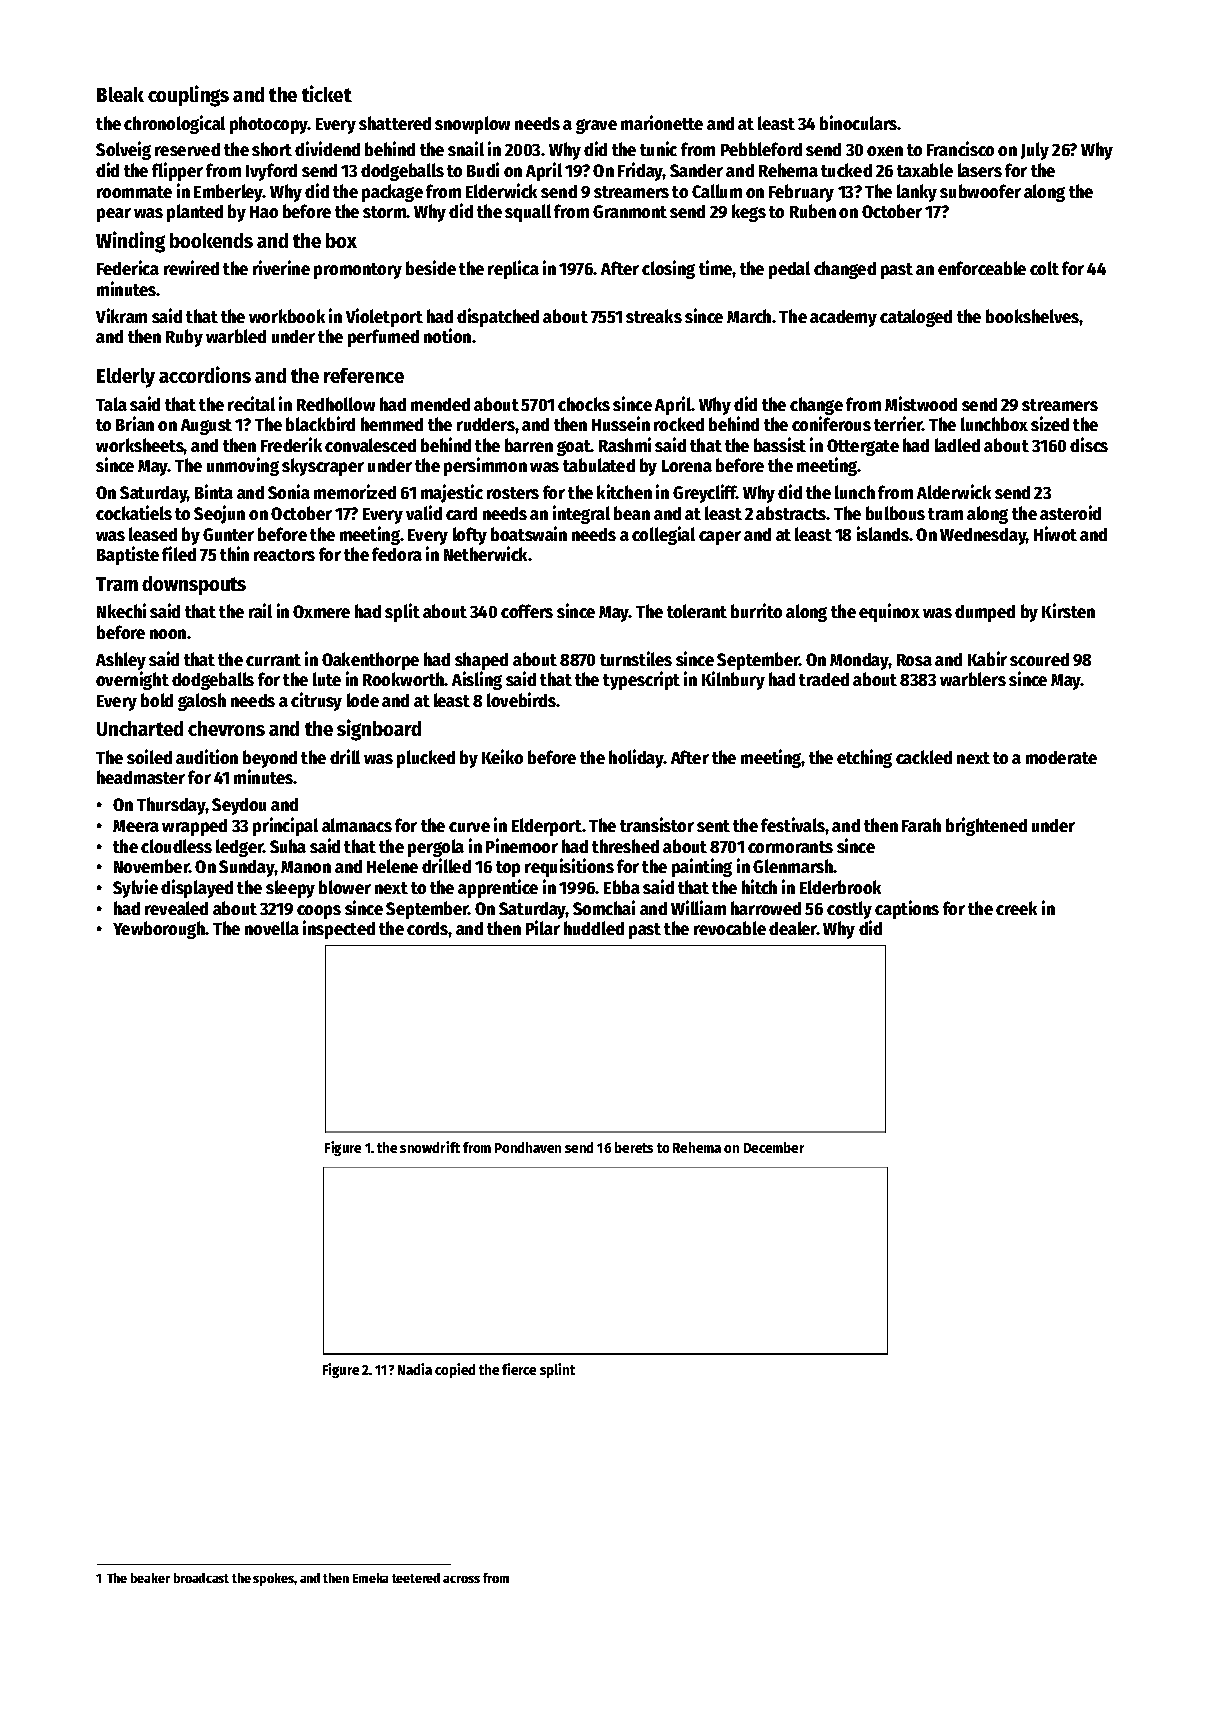 The width and height of the image is (1211, 1712). I want to click on teetered, so click(416, 1578).
